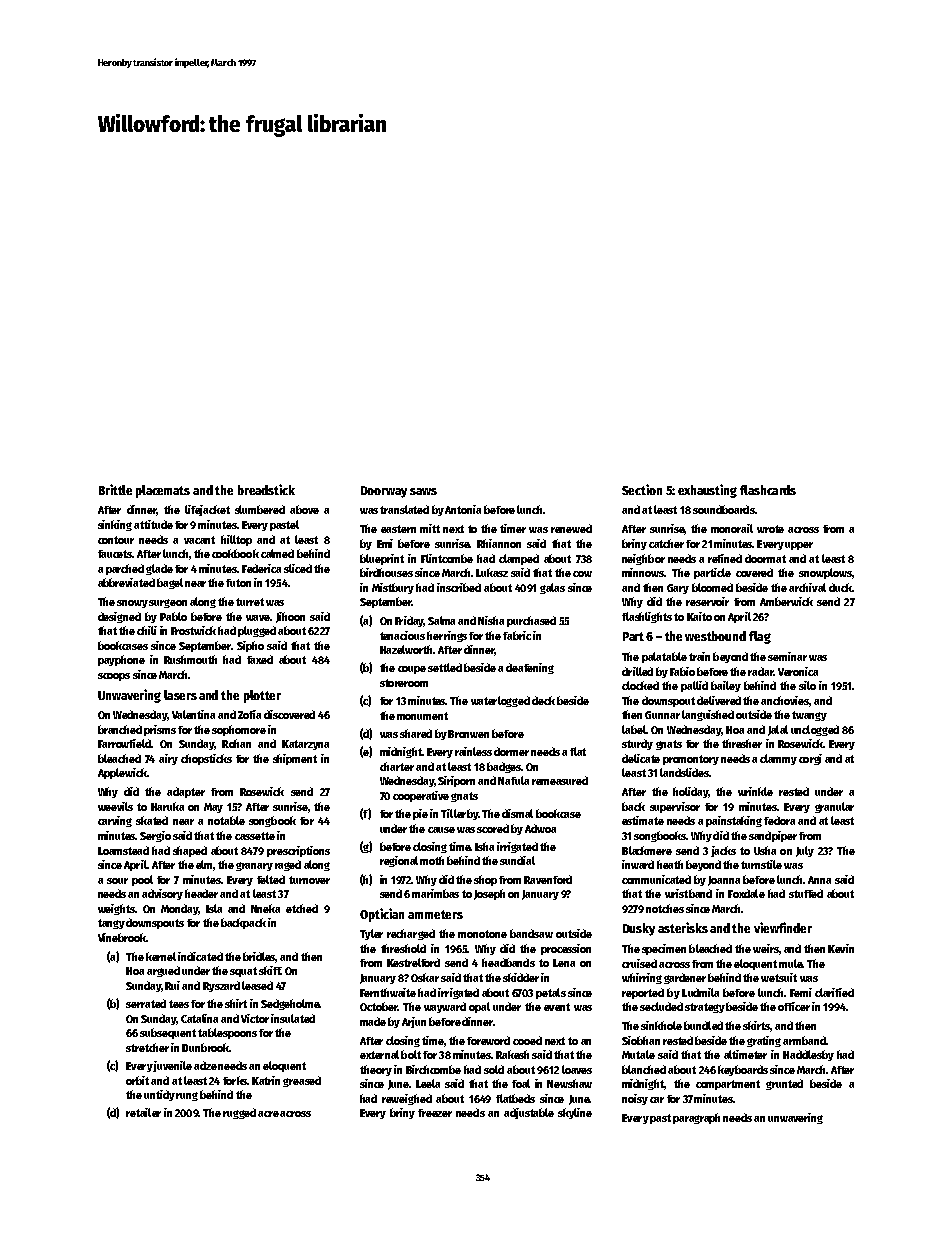  What do you see at coordinates (266, 489) in the screenshot?
I see `breadstick` at bounding box center [266, 489].
